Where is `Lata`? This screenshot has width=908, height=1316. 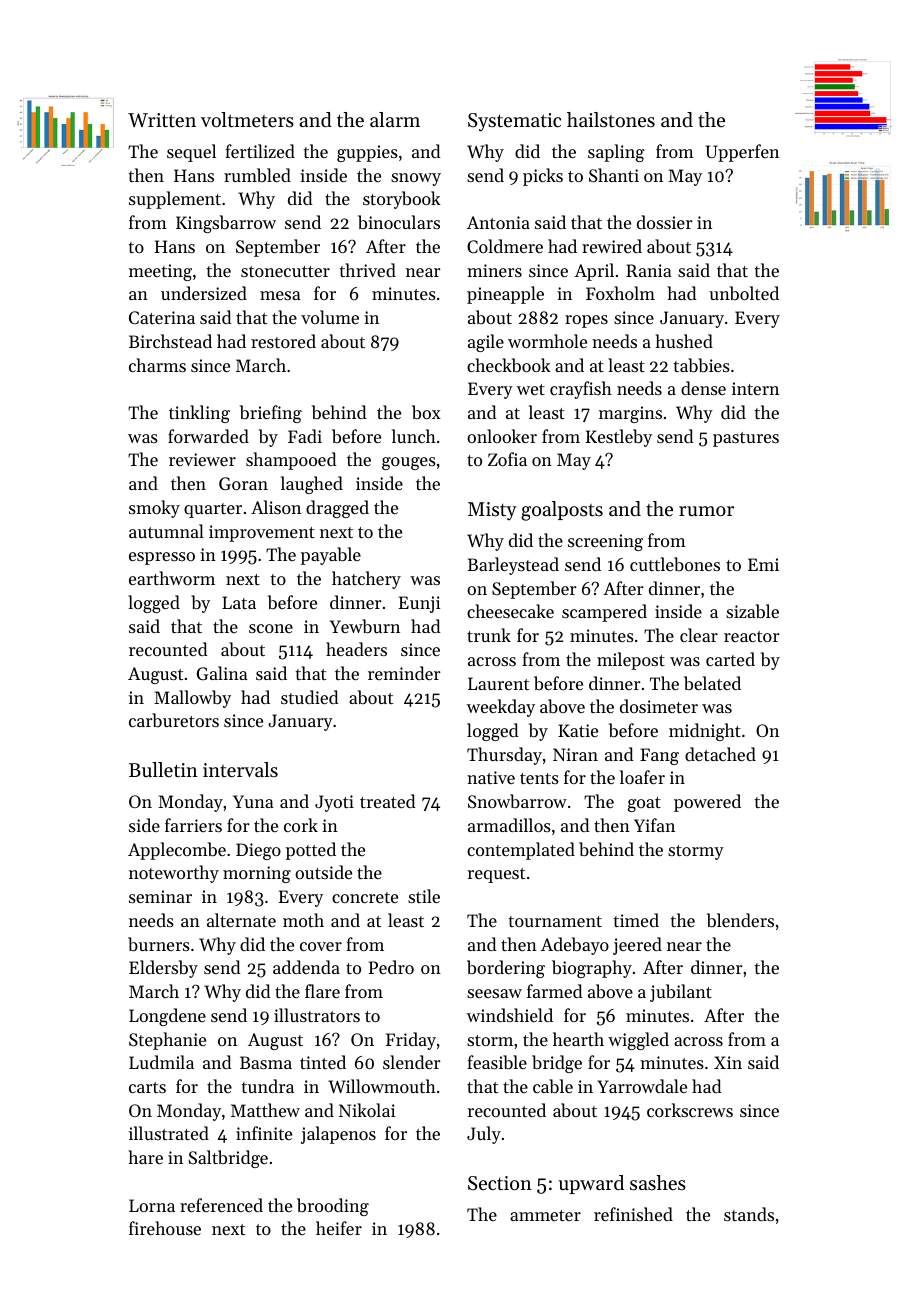 Lata is located at coordinates (239, 602).
